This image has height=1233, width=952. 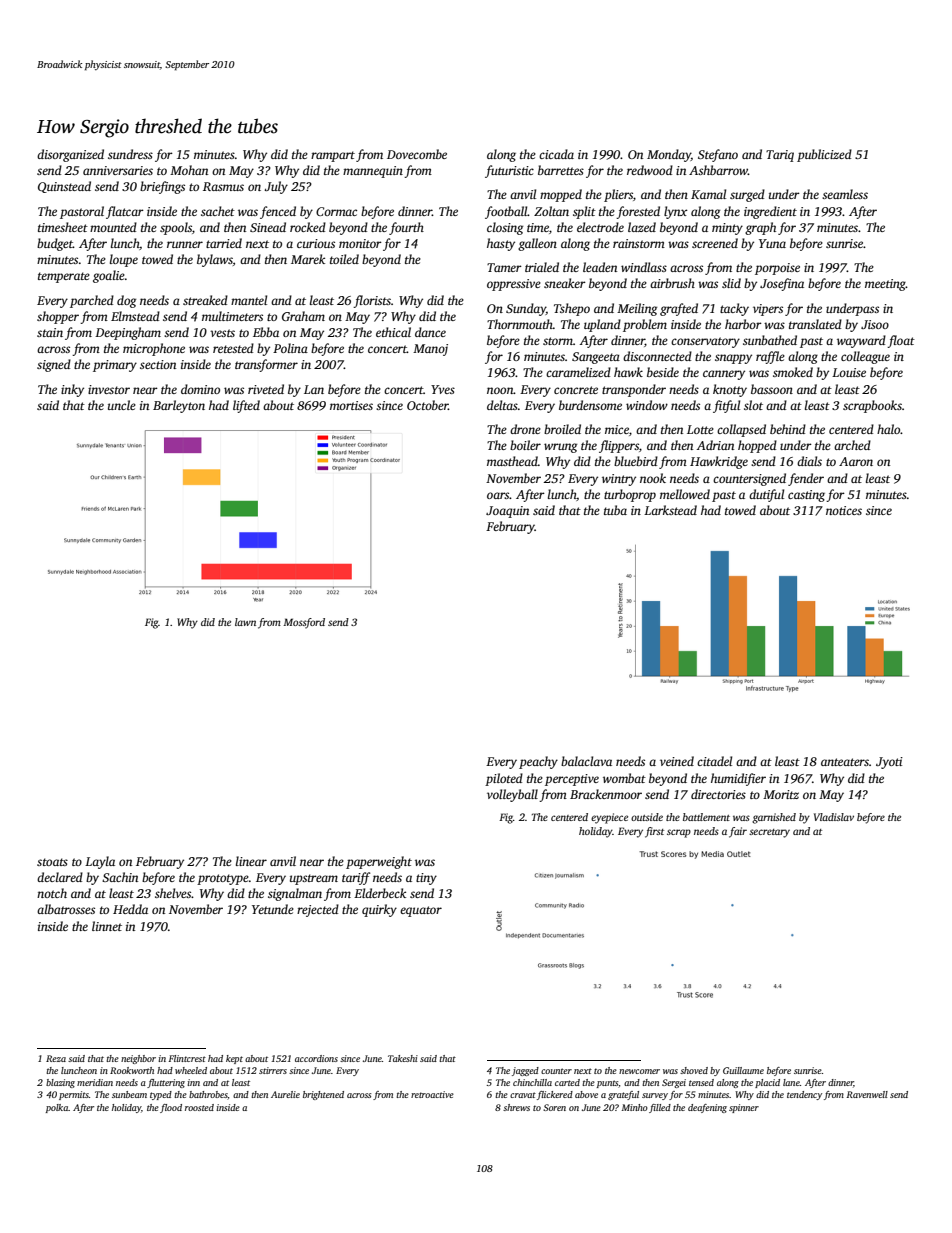 I want to click on lifted, so click(x=246, y=406).
